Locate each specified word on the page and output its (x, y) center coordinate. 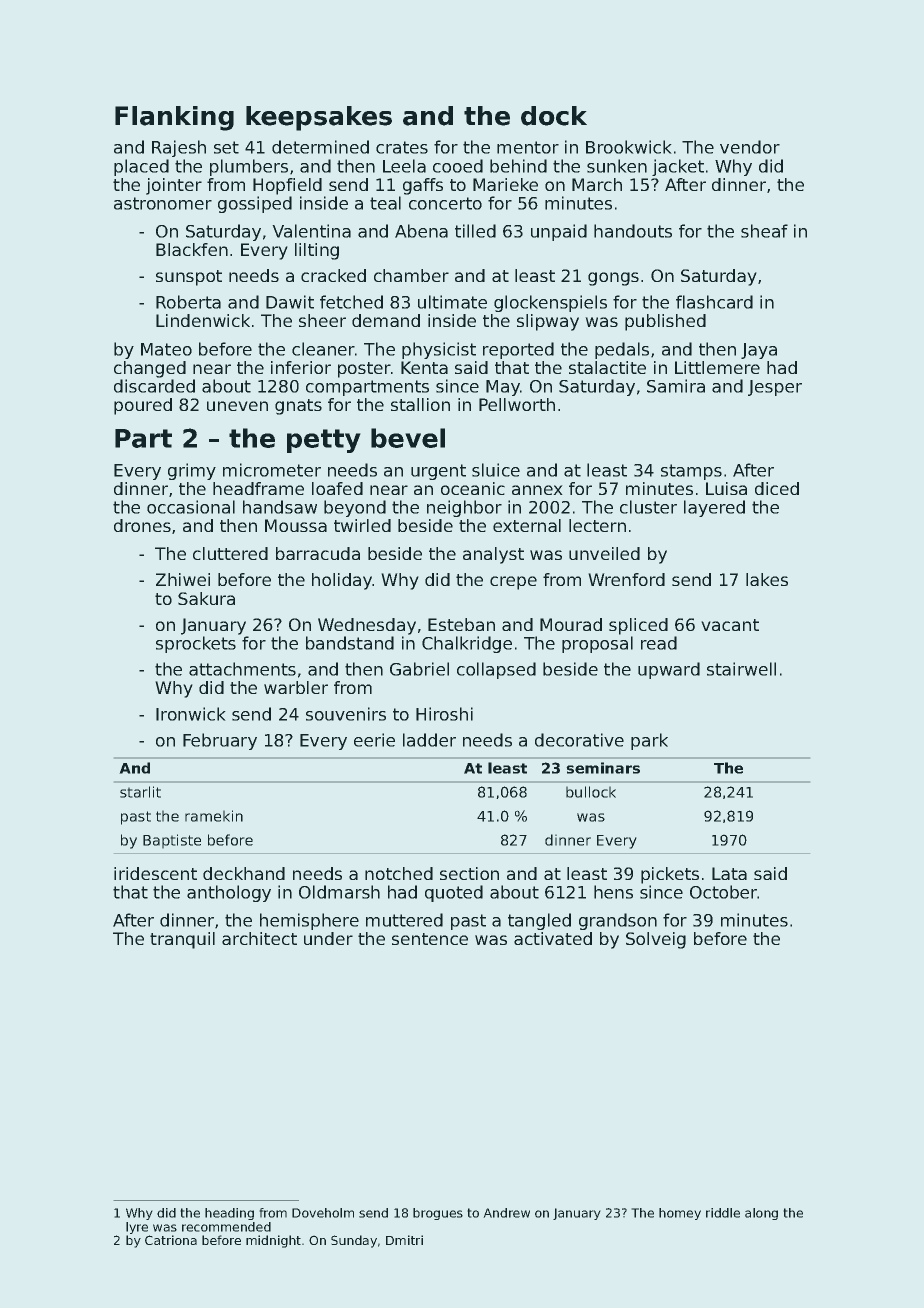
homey (680, 1214)
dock (554, 116)
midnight (273, 1241)
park (649, 741)
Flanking (174, 118)
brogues (438, 1214)
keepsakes (319, 118)
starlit (140, 792)
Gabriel (419, 669)
